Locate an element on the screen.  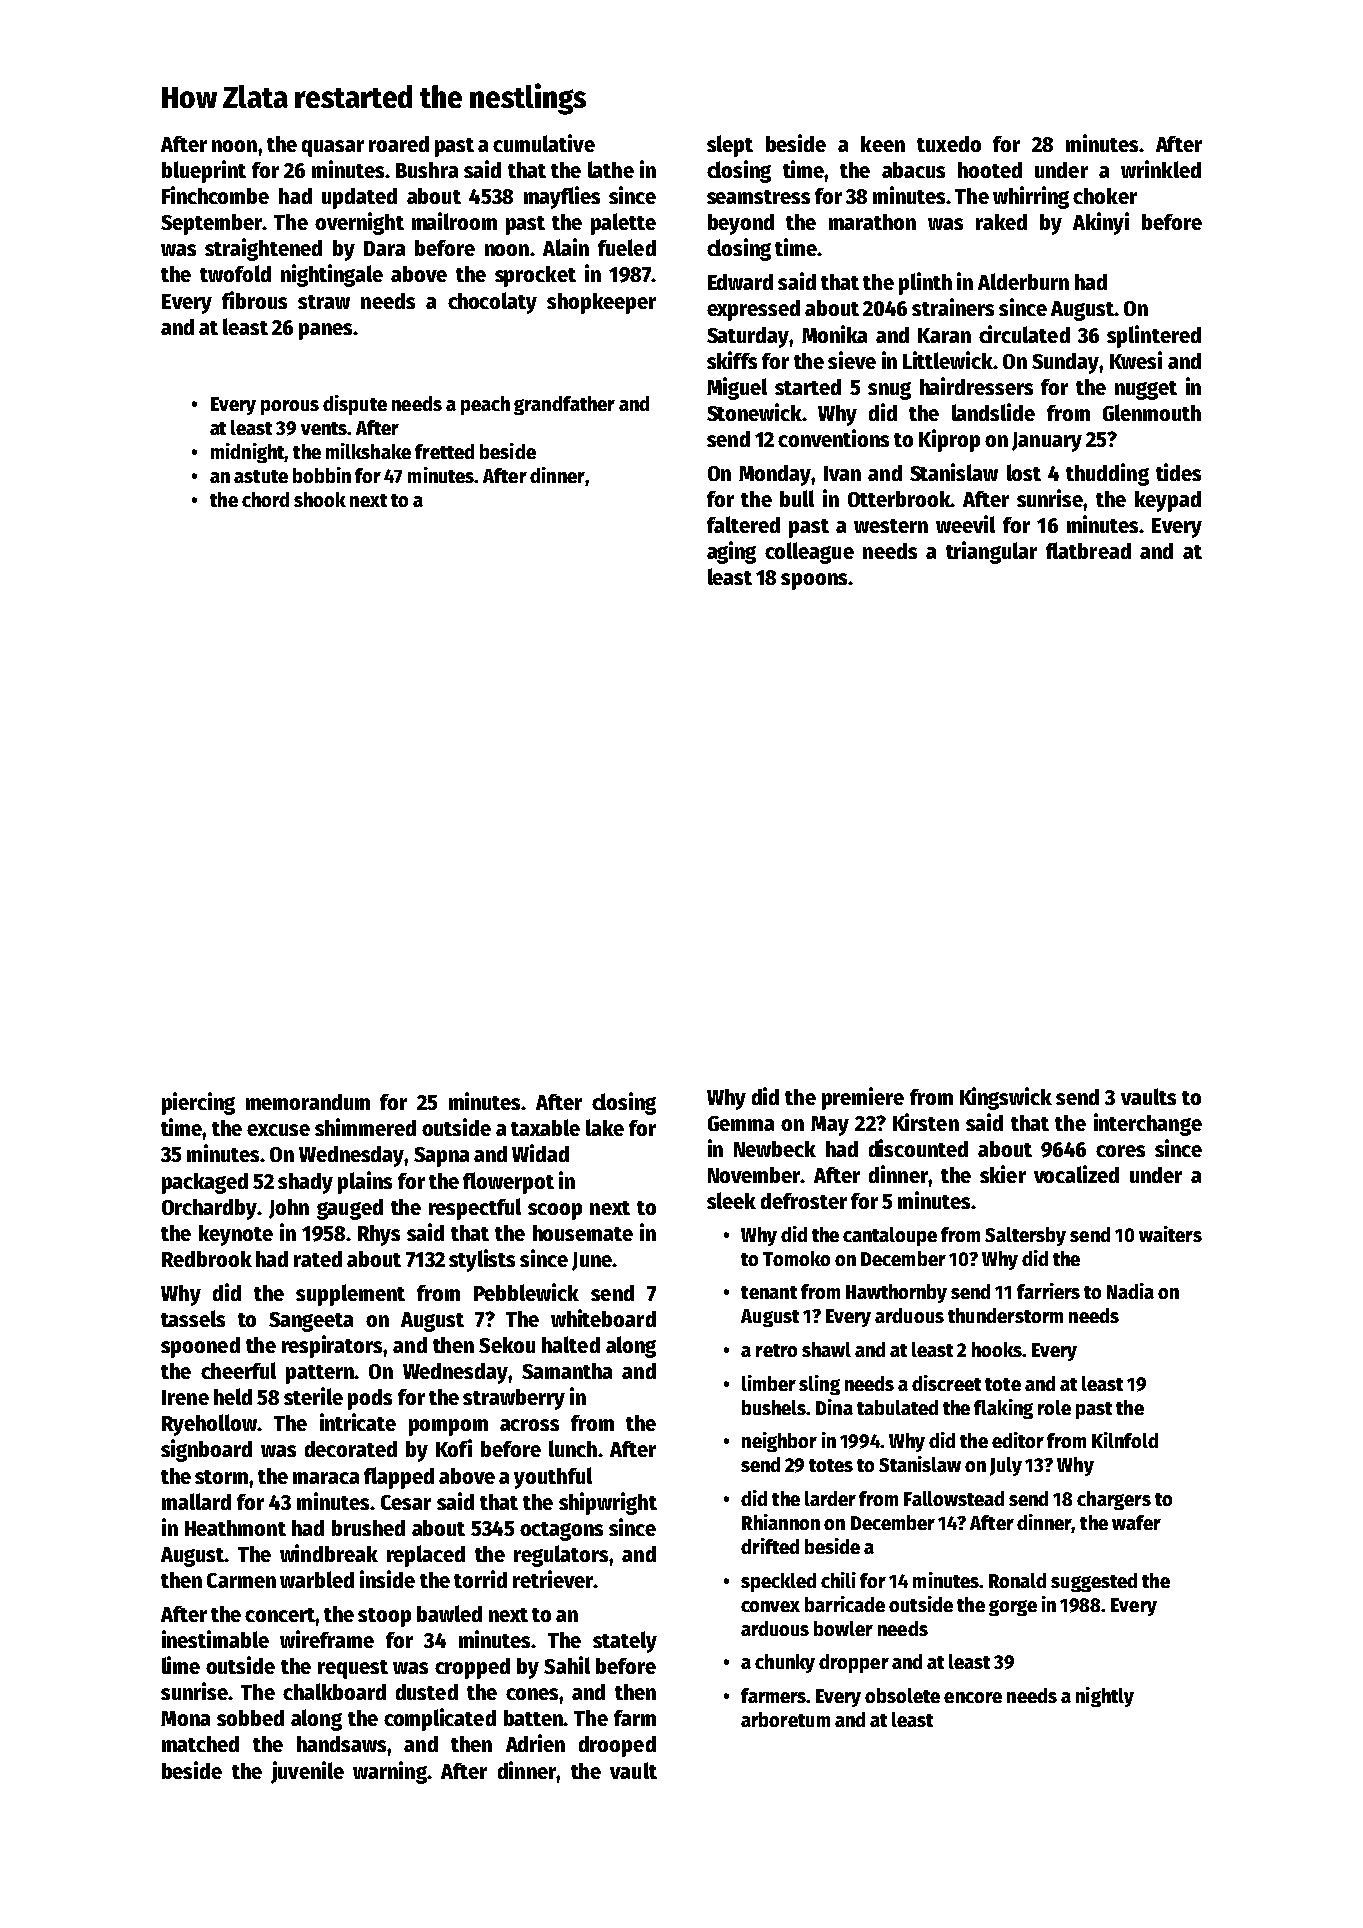
weevil is located at coordinates (965, 524).
